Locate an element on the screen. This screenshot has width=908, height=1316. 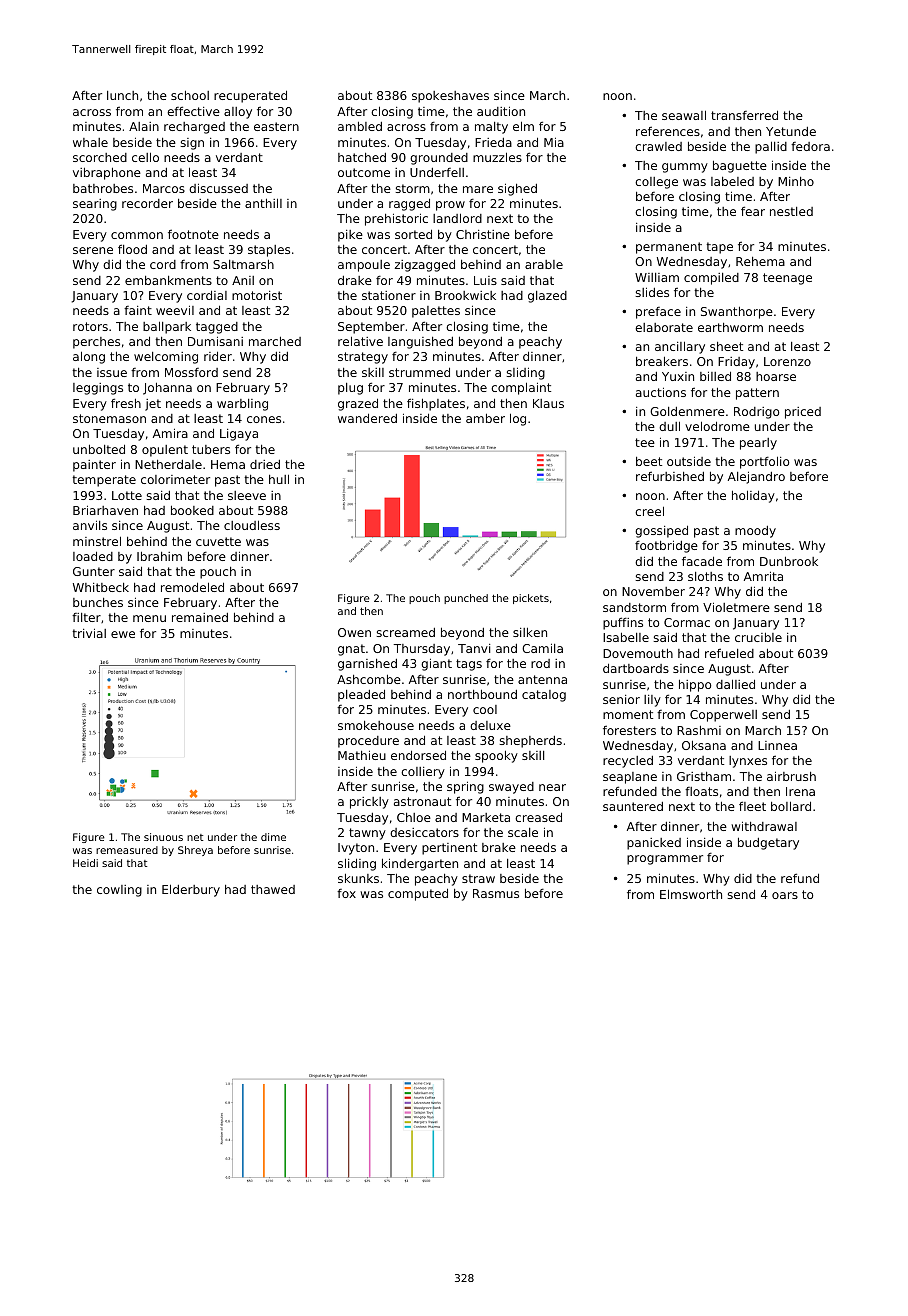
lunch is located at coordinates (122, 95).
